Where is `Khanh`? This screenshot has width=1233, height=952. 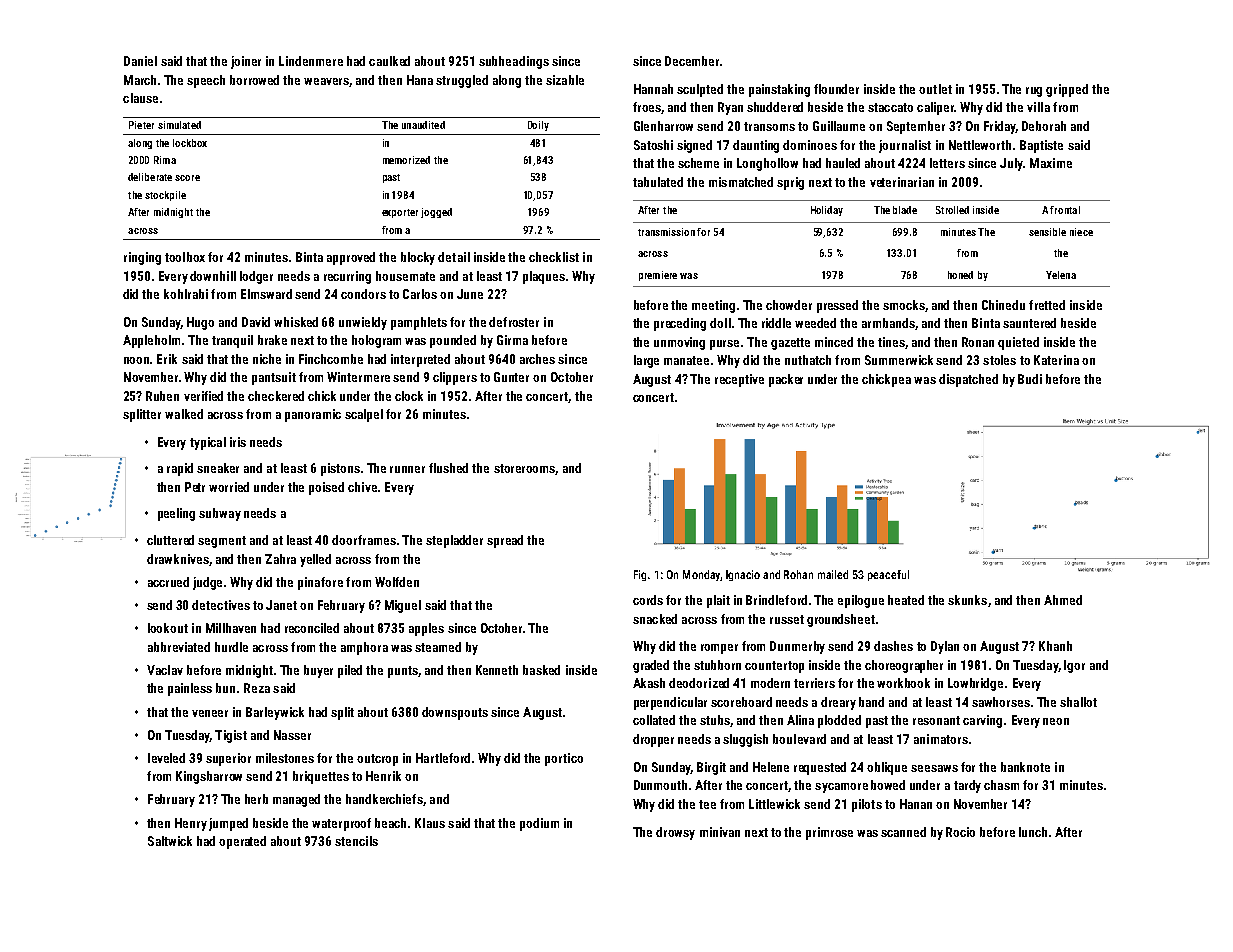 Khanh is located at coordinates (1055, 646).
